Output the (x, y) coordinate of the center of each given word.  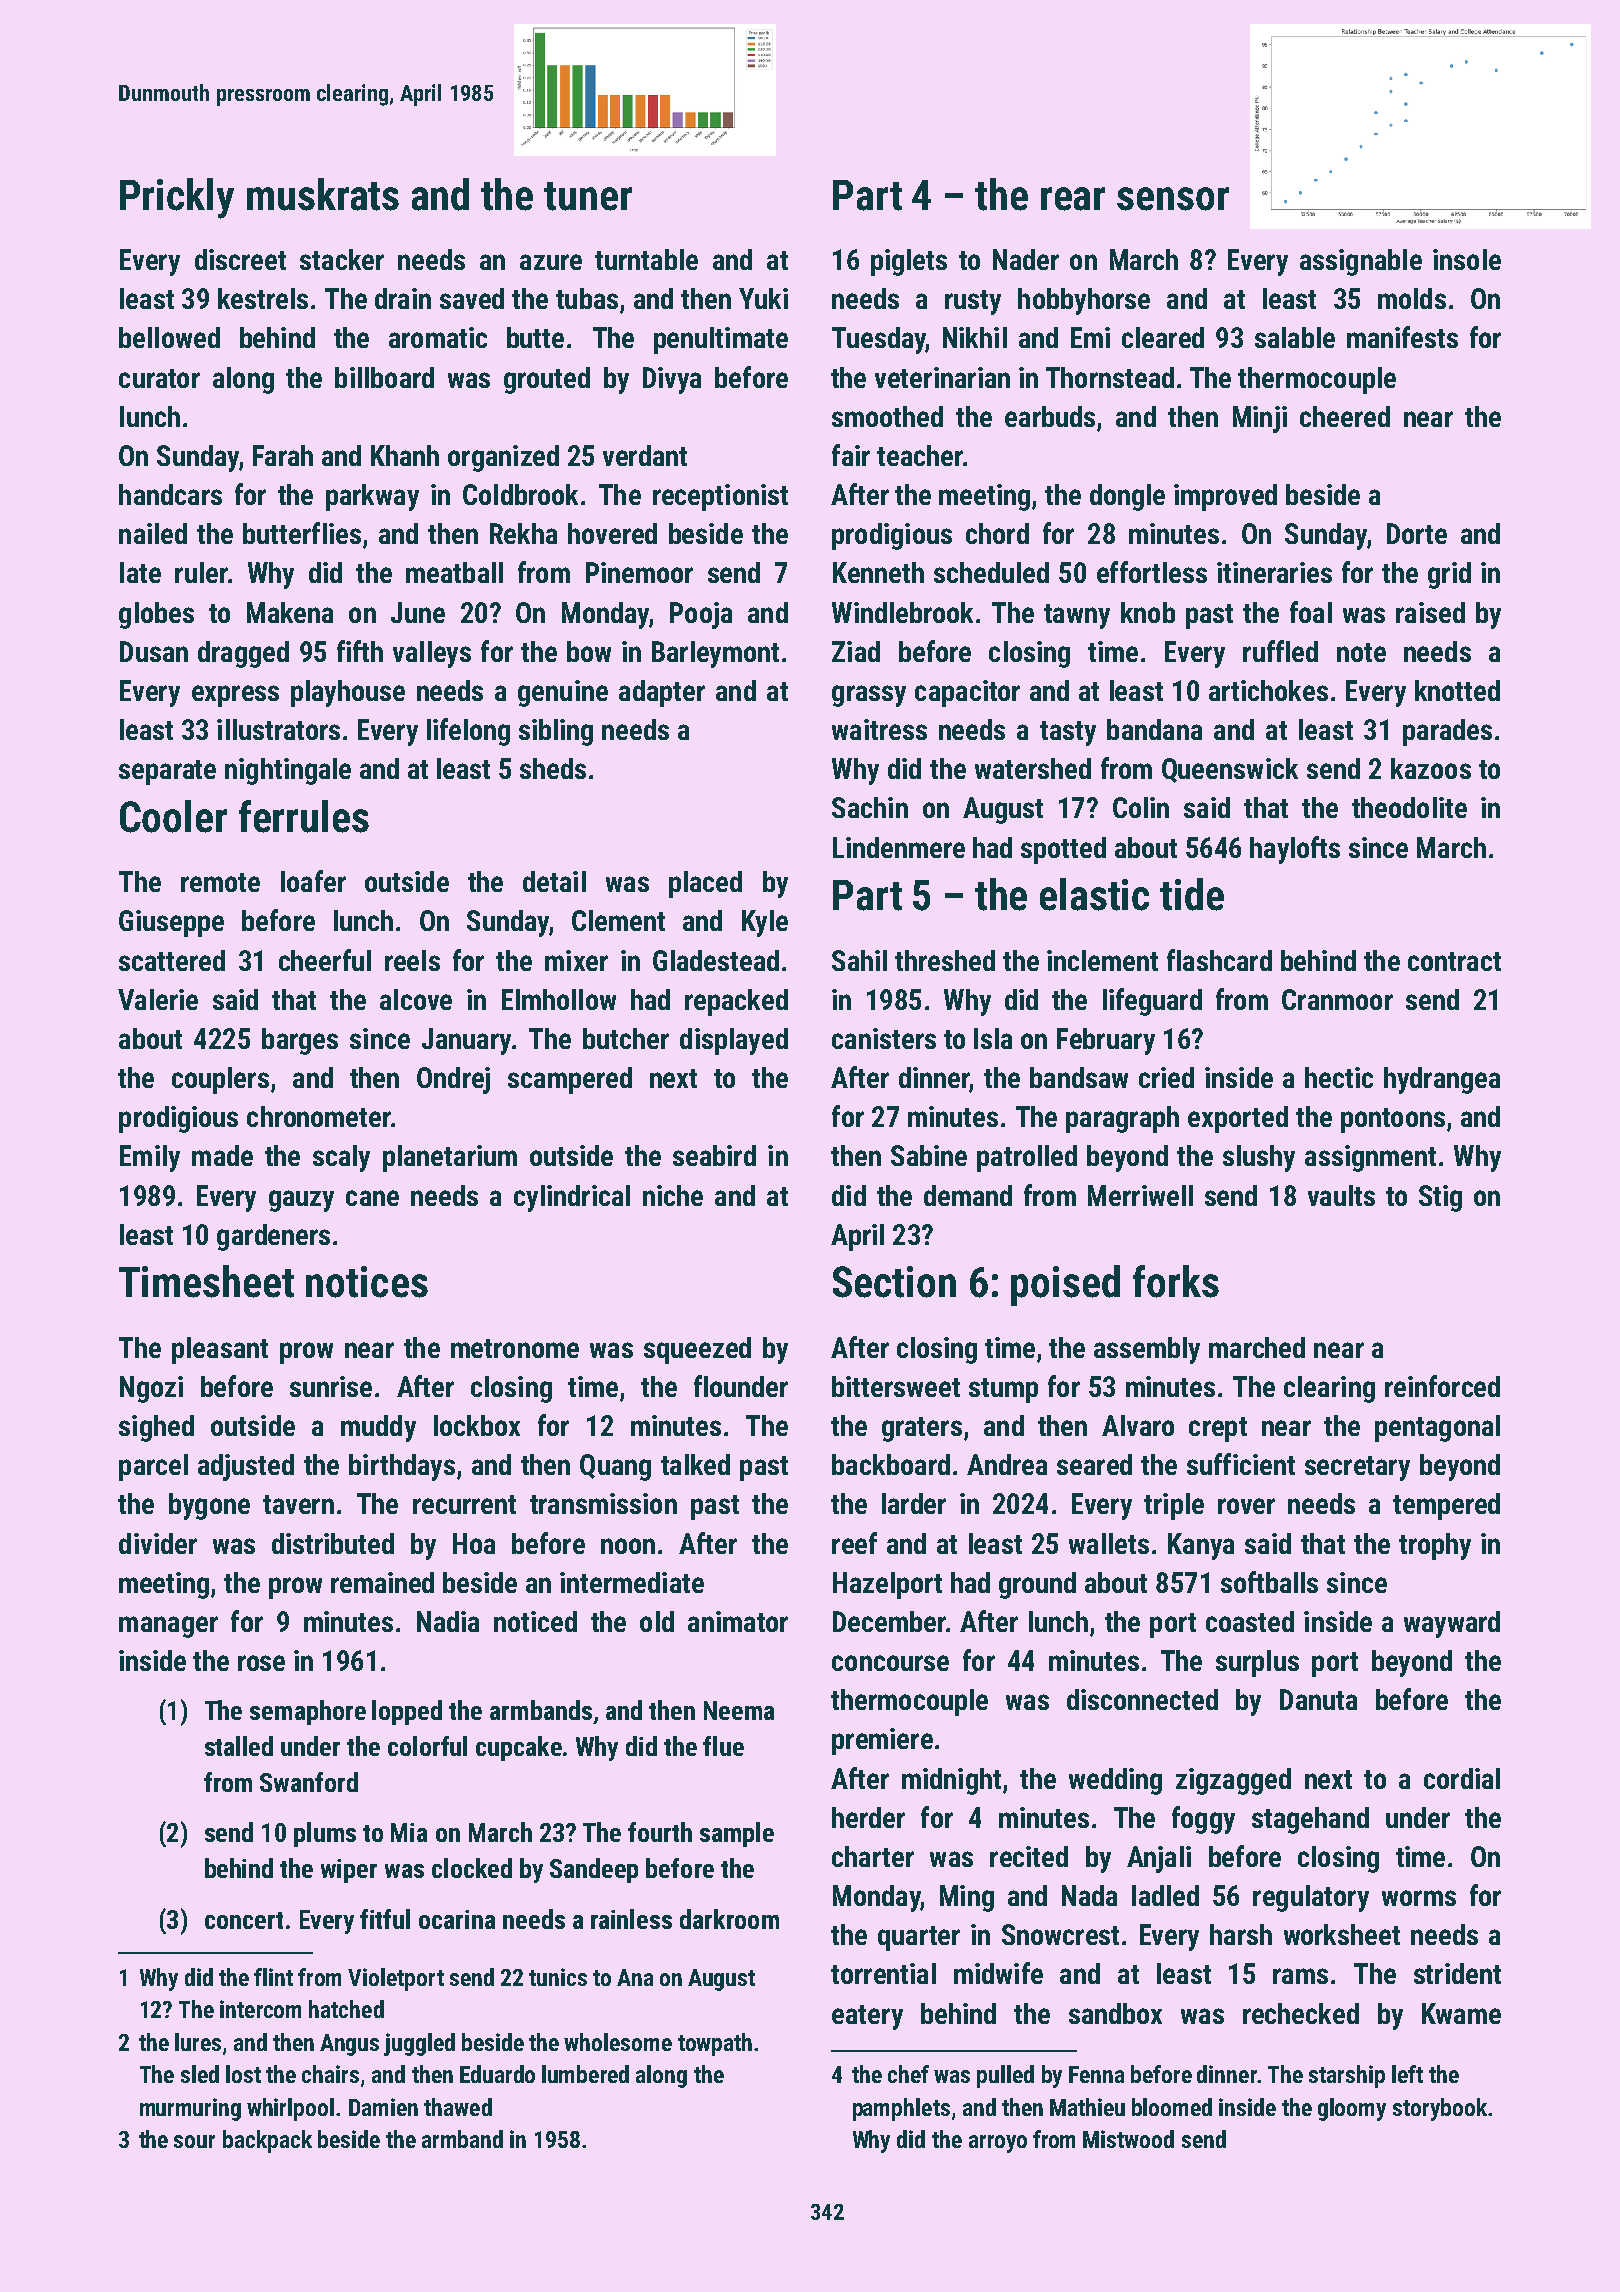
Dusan (154, 651)
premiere (882, 1741)
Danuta (1318, 1699)
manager (168, 1627)
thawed (458, 2107)
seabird (714, 1155)
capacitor (967, 693)
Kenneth (878, 572)
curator (159, 378)
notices (367, 1282)
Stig (1440, 1198)
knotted (1457, 690)
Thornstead (1110, 377)
